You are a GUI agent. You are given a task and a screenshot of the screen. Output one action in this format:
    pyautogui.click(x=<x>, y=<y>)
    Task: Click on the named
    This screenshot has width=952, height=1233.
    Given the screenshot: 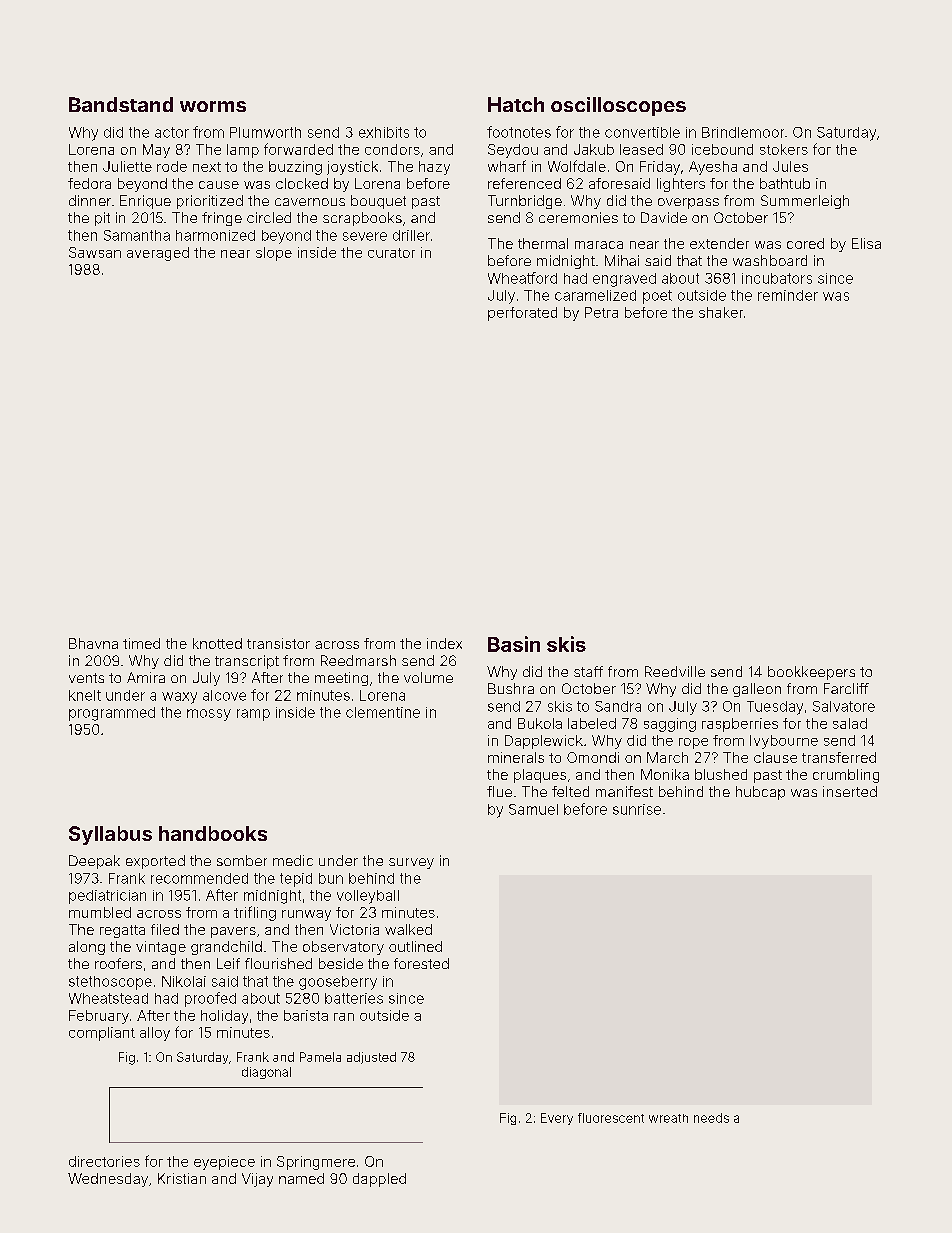 What is the action you would take?
    pyautogui.click(x=301, y=1178)
